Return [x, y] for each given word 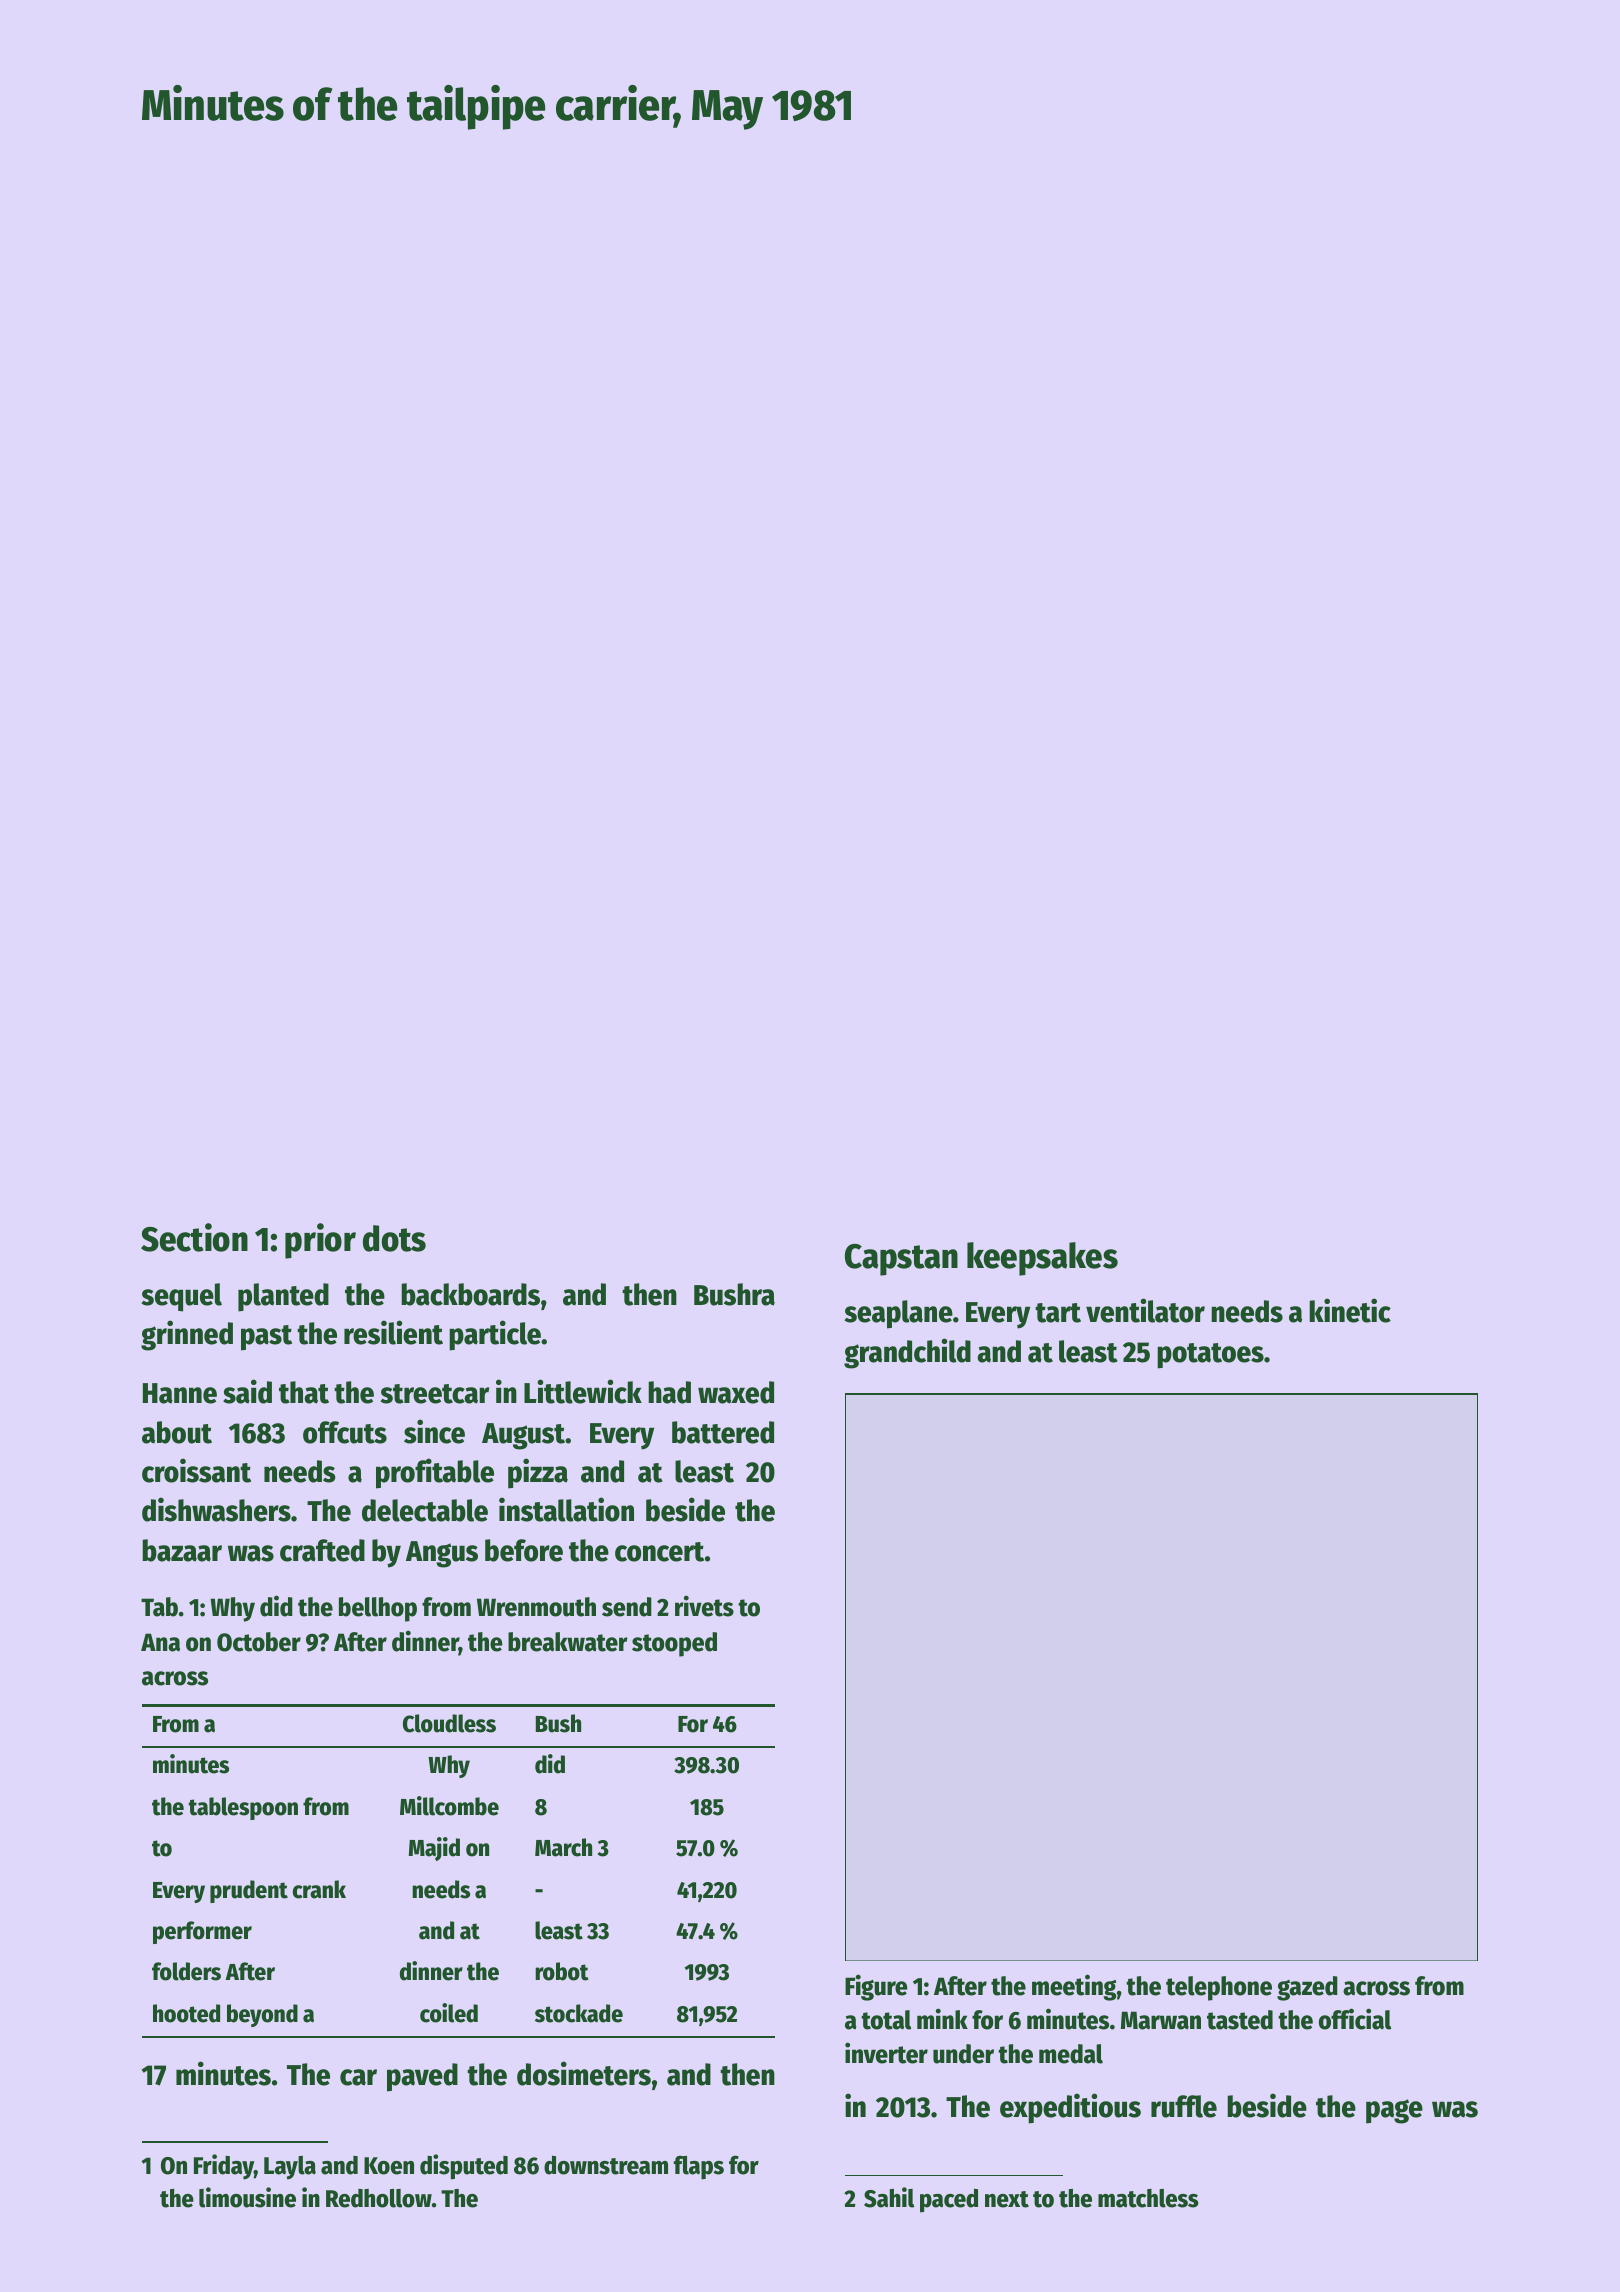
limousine [247, 2197]
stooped [674, 1644]
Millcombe [449, 1806]
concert [659, 1552]
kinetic [1350, 1310]
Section [194, 1237]
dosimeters [584, 2073]
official [1355, 2019]
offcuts [345, 1432]
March [563, 1847]
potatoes [1210, 1356]
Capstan [901, 1260]
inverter [886, 2053]
